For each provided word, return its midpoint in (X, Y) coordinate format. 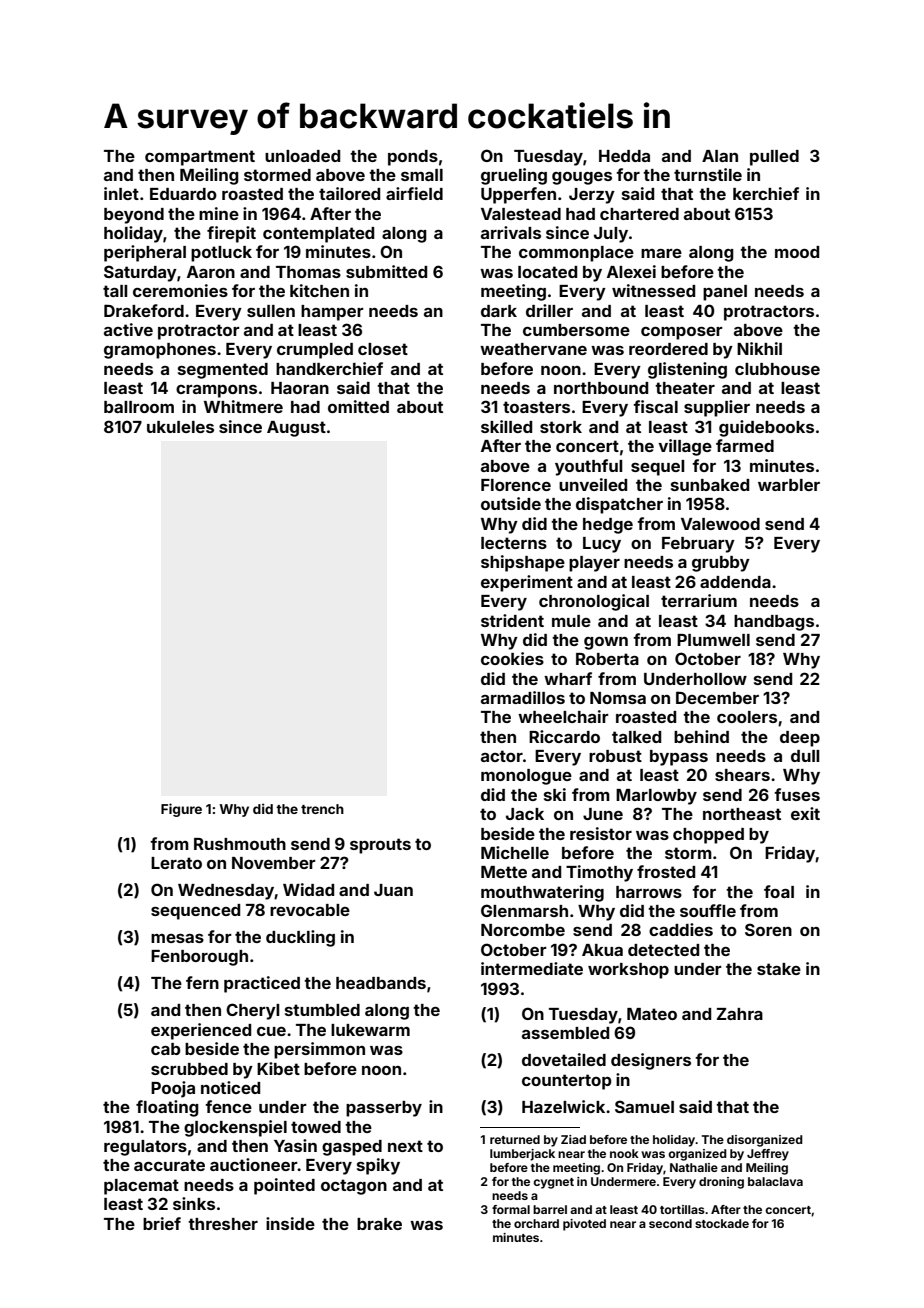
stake (779, 969)
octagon (354, 1187)
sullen (271, 311)
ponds (413, 158)
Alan (720, 156)
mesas (177, 938)
